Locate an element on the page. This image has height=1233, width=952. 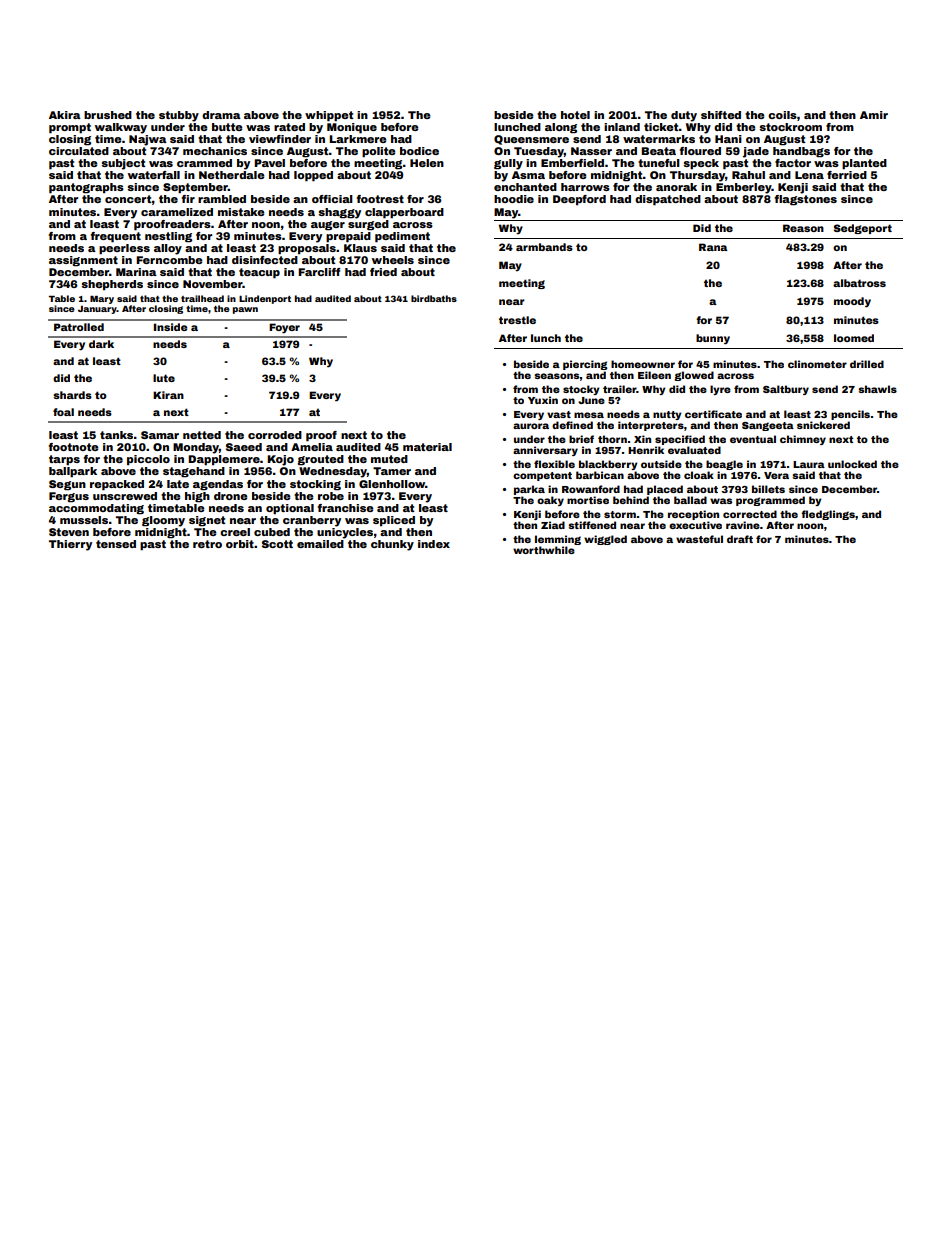
draft is located at coordinates (740, 539).
